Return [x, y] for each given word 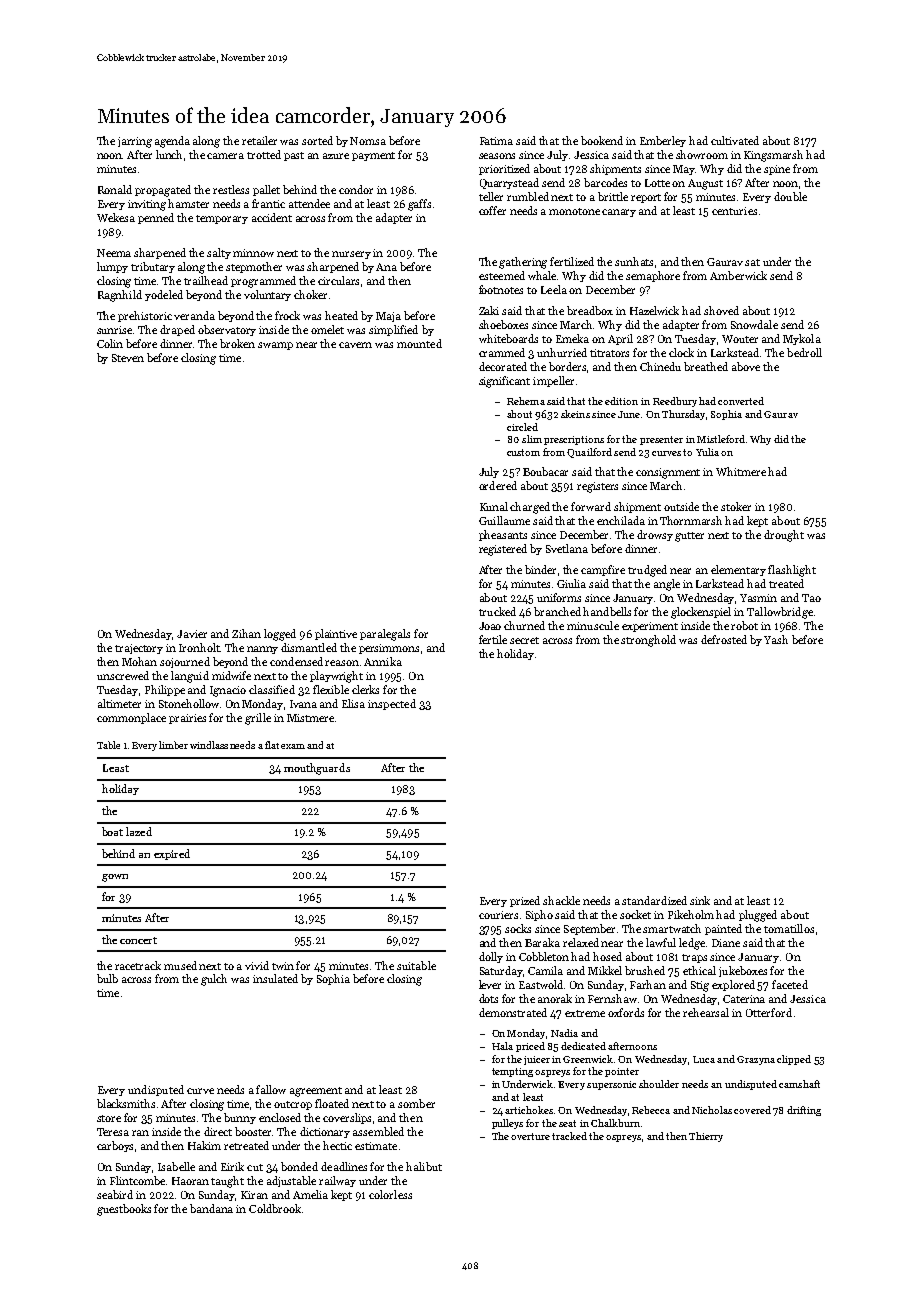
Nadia [564, 1033]
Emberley [663, 141]
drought [784, 536]
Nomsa [368, 141]
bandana [211, 1208]
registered [503, 550]
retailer [259, 140]
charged [530, 508]
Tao [811, 598]
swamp [275, 346]
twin [283, 966]
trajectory [139, 649]
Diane [726, 943]
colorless [390, 1194]
